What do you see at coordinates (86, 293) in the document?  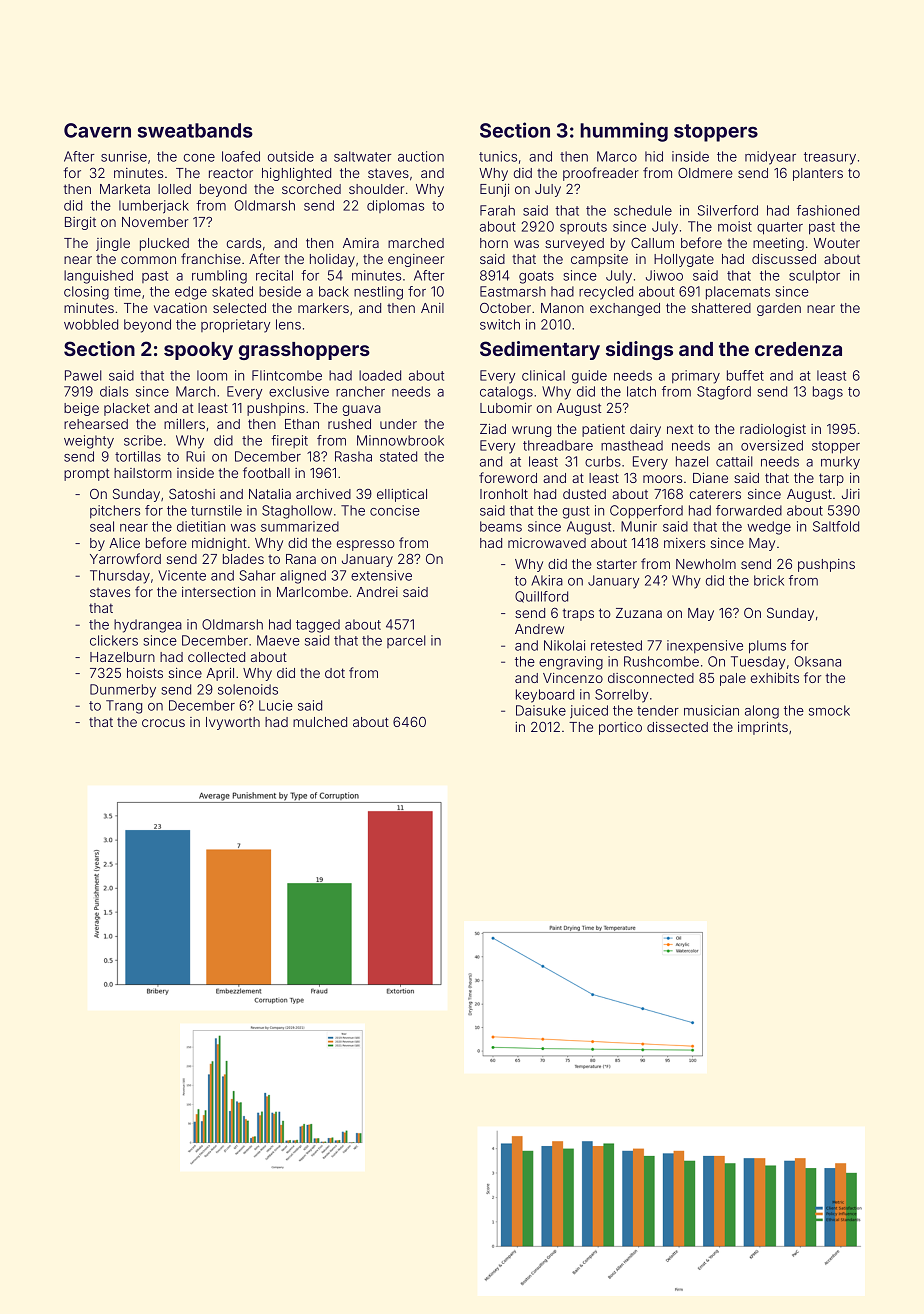 I see `closing` at bounding box center [86, 293].
